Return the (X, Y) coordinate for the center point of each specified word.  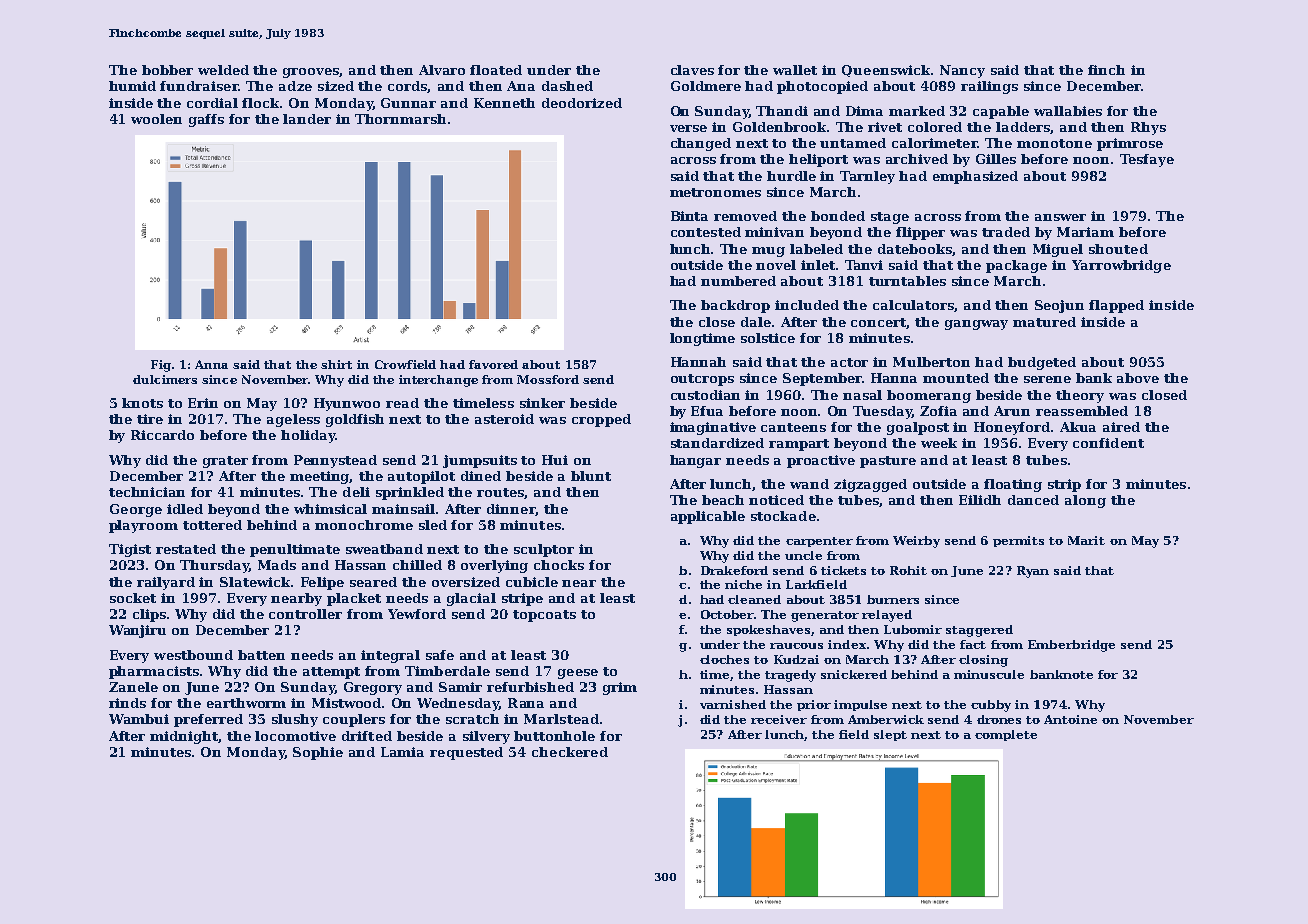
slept (890, 735)
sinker (542, 403)
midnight (184, 737)
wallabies (1068, 111)
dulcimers (165, 379)
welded (223, 70)
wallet (795, 70)
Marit (1086, 540)
